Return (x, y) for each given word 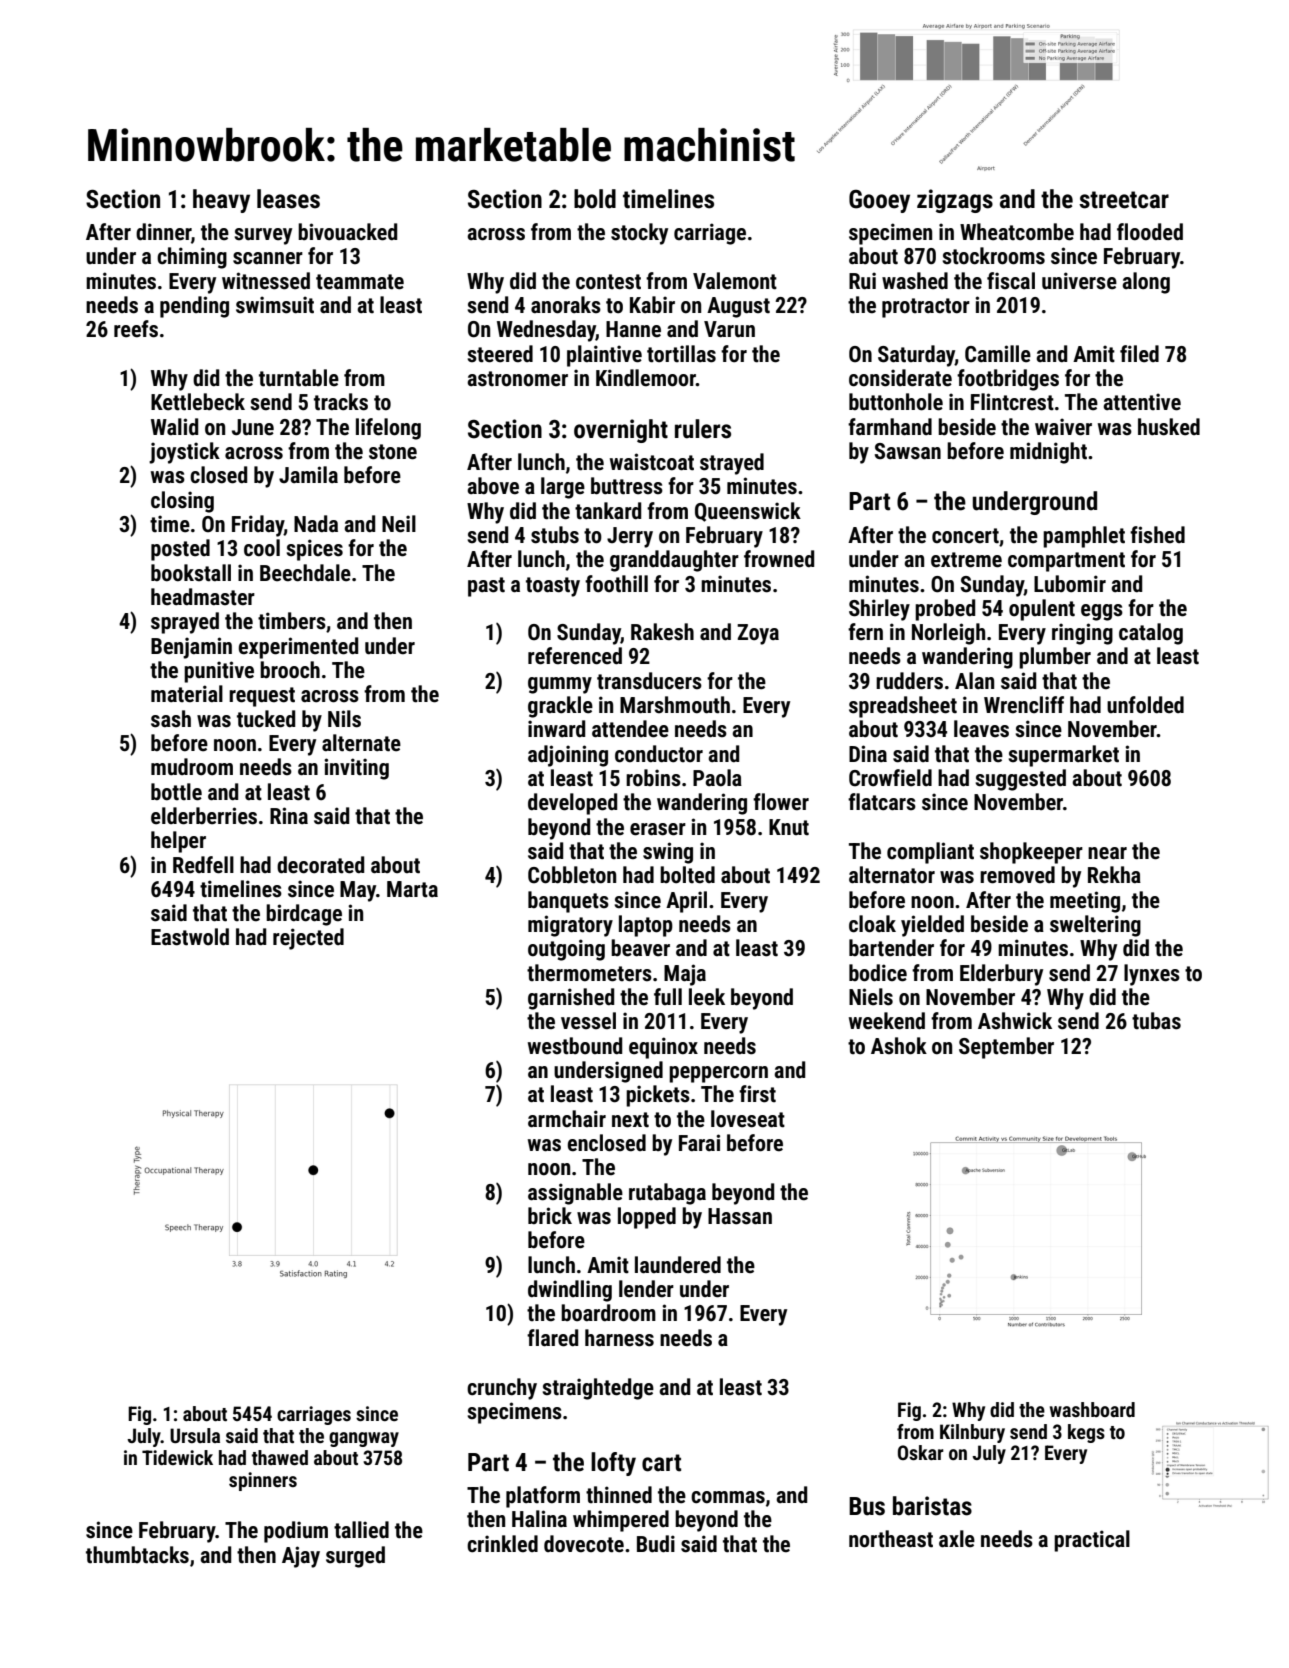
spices (314, 550)
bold (595, 199)
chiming (192, 258)
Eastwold (190, 937)
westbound (575, 1046)
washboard (1092, 1409)
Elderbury (1001, 975)
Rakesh (662, 632)
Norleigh (948, 634)
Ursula (195, 1435)
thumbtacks (137, 1555)
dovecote (584, 1544)
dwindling (570, 1291)
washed (915, 281)
